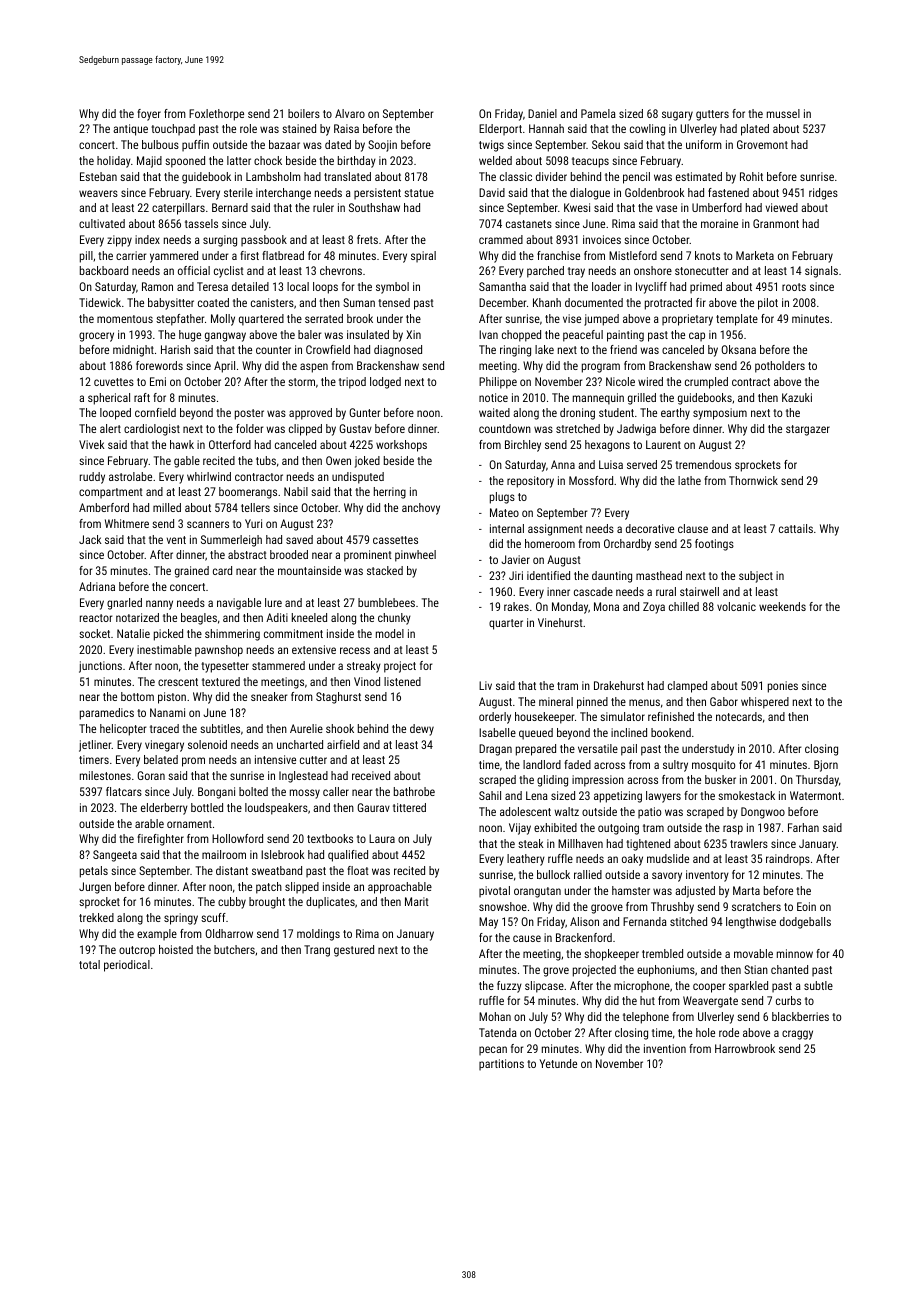  What do you see at coordinates (190, 336) in the image?
I see `huge` at bounding box center [190, 336].
